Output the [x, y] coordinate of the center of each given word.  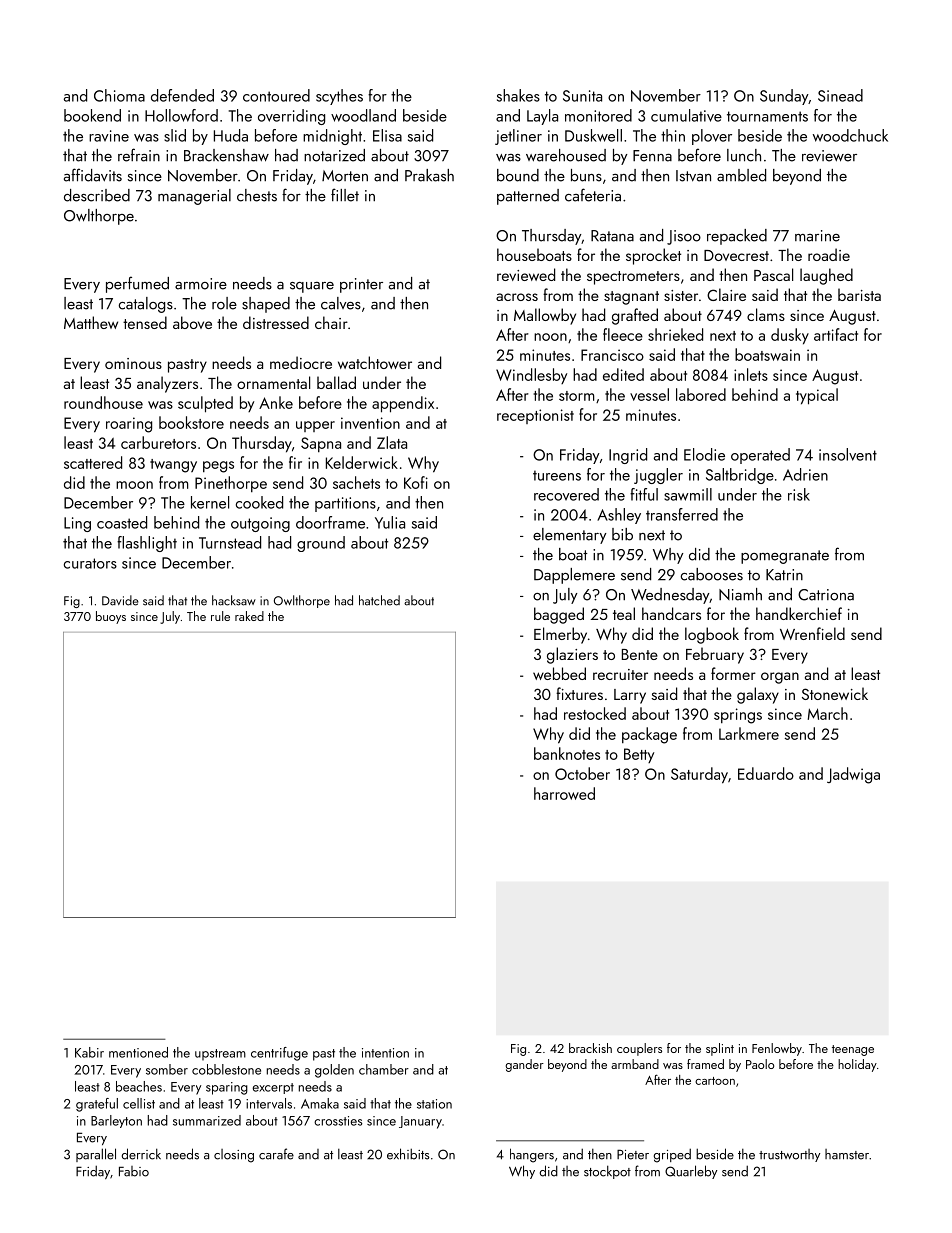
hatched [379, 600]
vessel [649, 394]
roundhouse [103, 402]
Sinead [840, 95]
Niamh [740, 594]
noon [550, 337]
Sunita [582, 96]
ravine [109, 136]
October [582, 773]
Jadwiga [853, 775]
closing [234, 1156]
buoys [111, 617]
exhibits [408, 1154]
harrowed [564, 793]
